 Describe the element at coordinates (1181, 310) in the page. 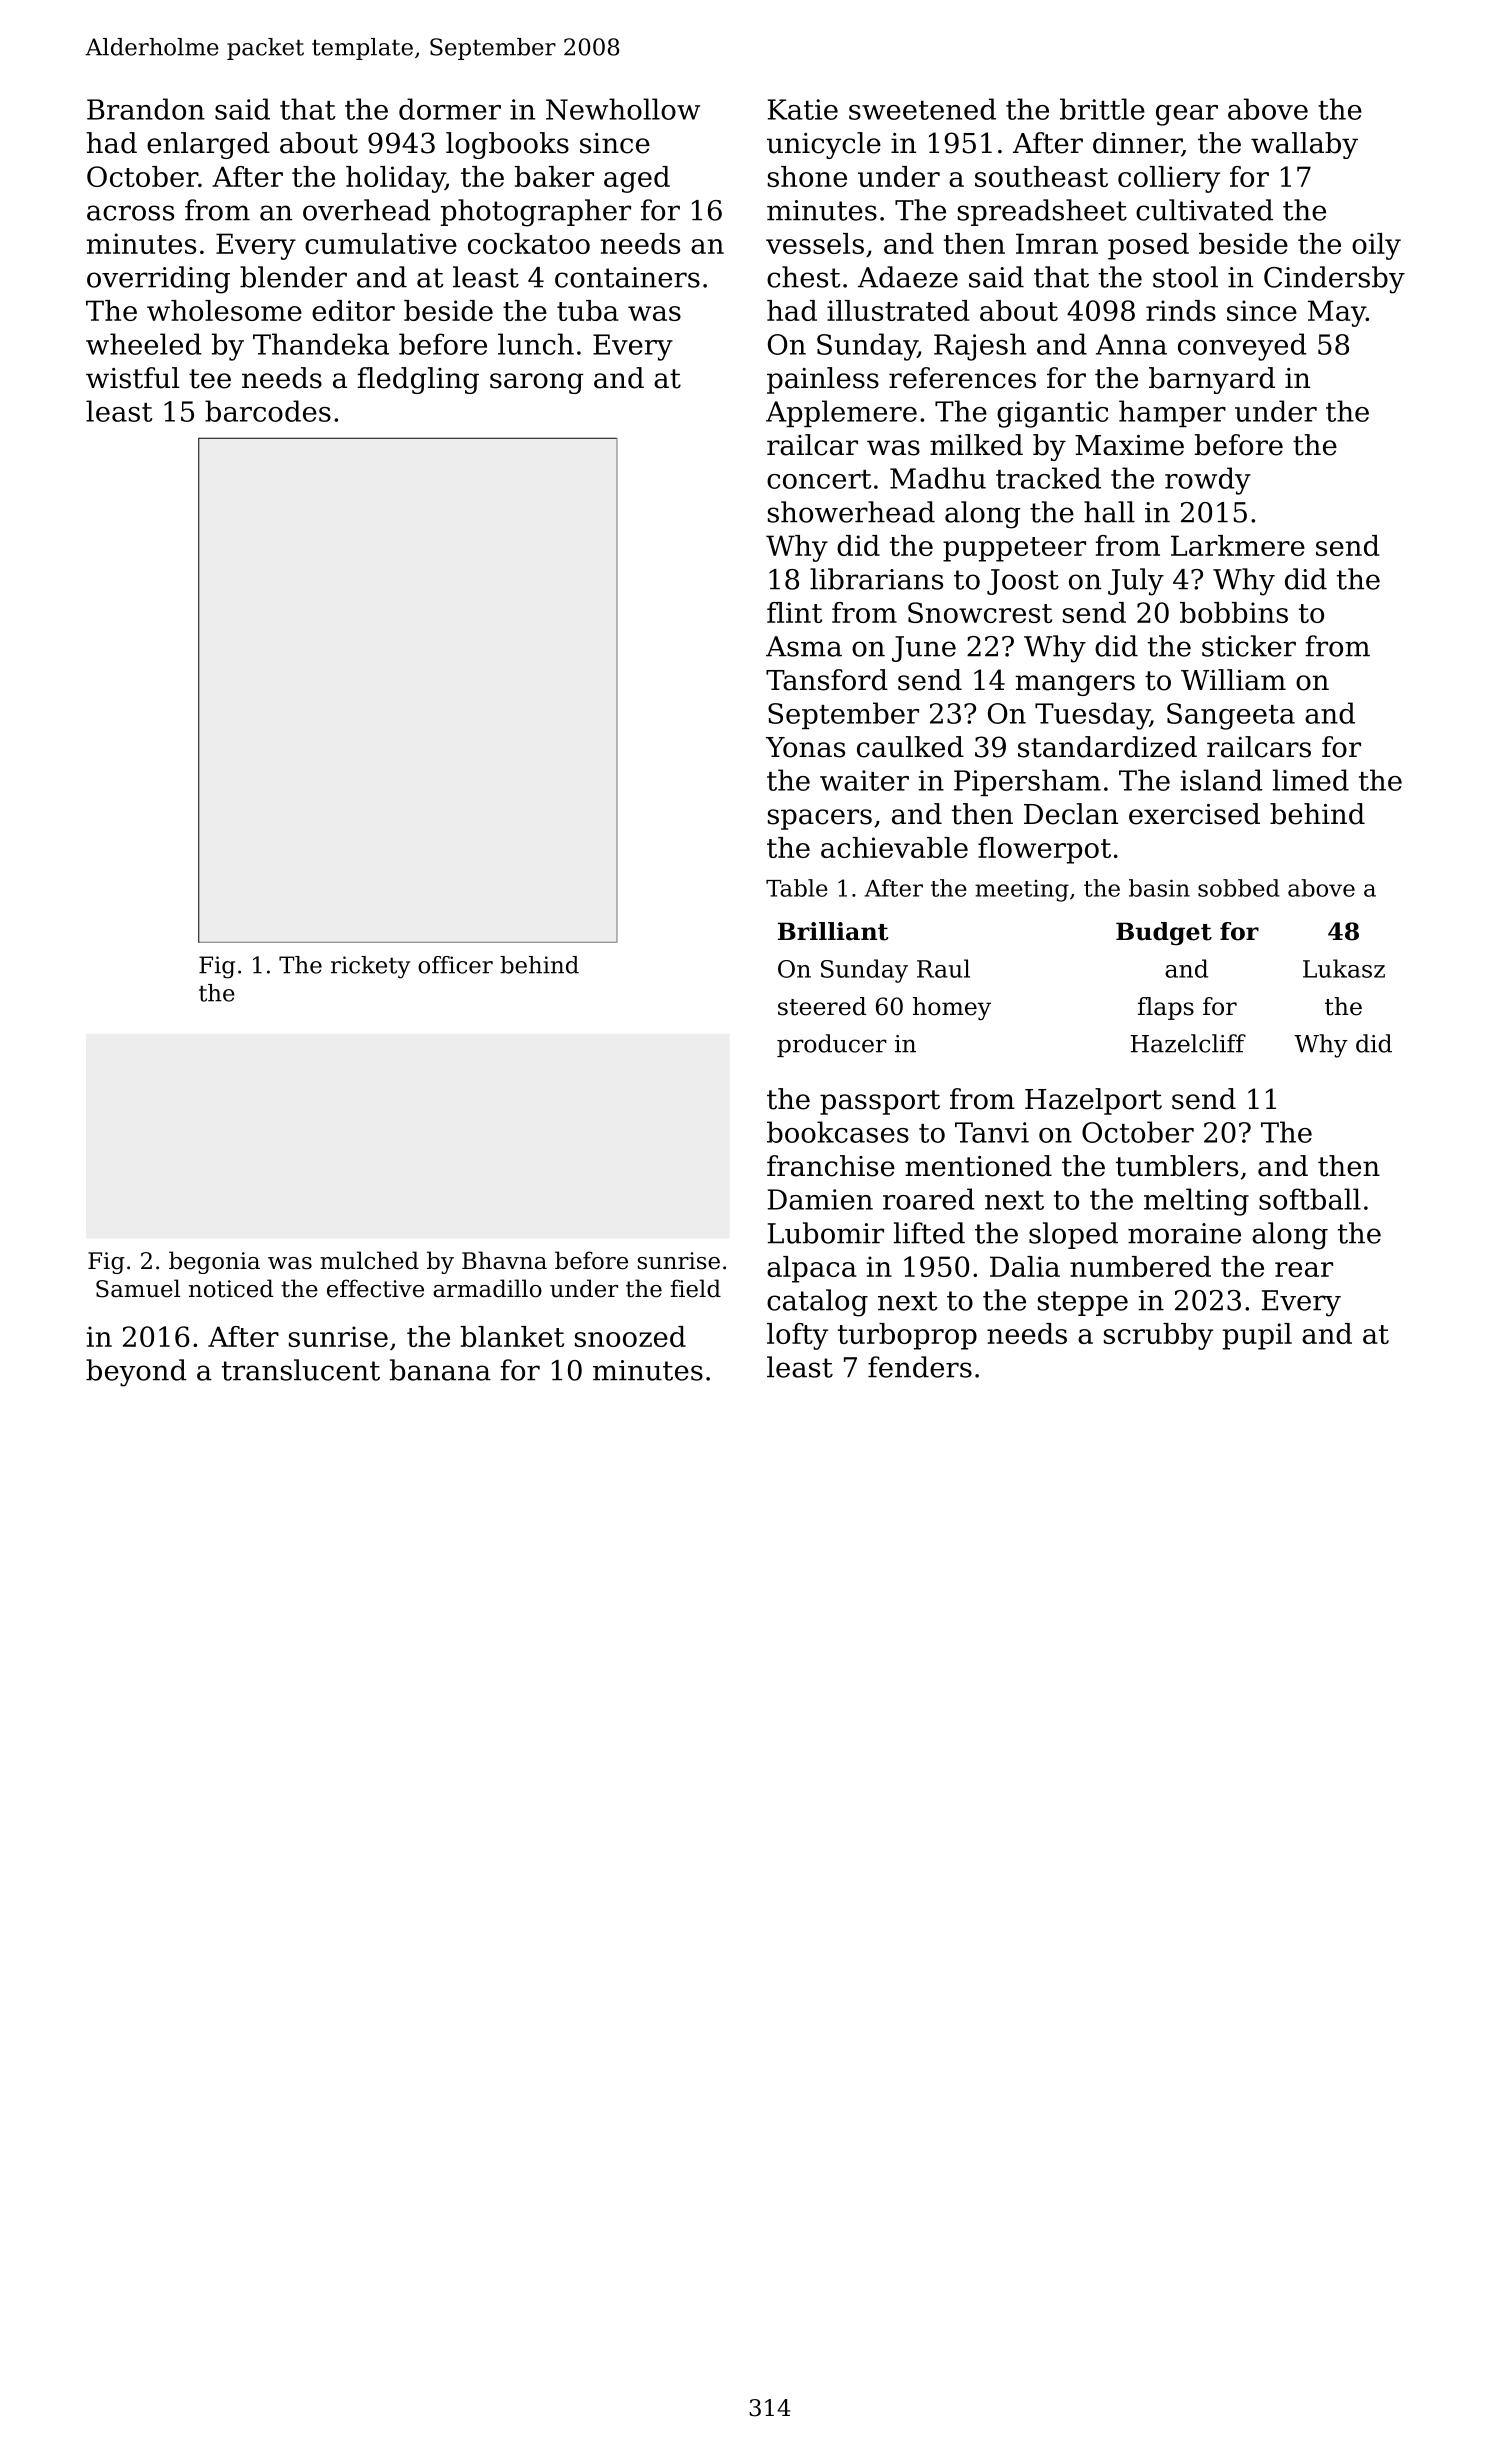

I see `rinds` at that location.
